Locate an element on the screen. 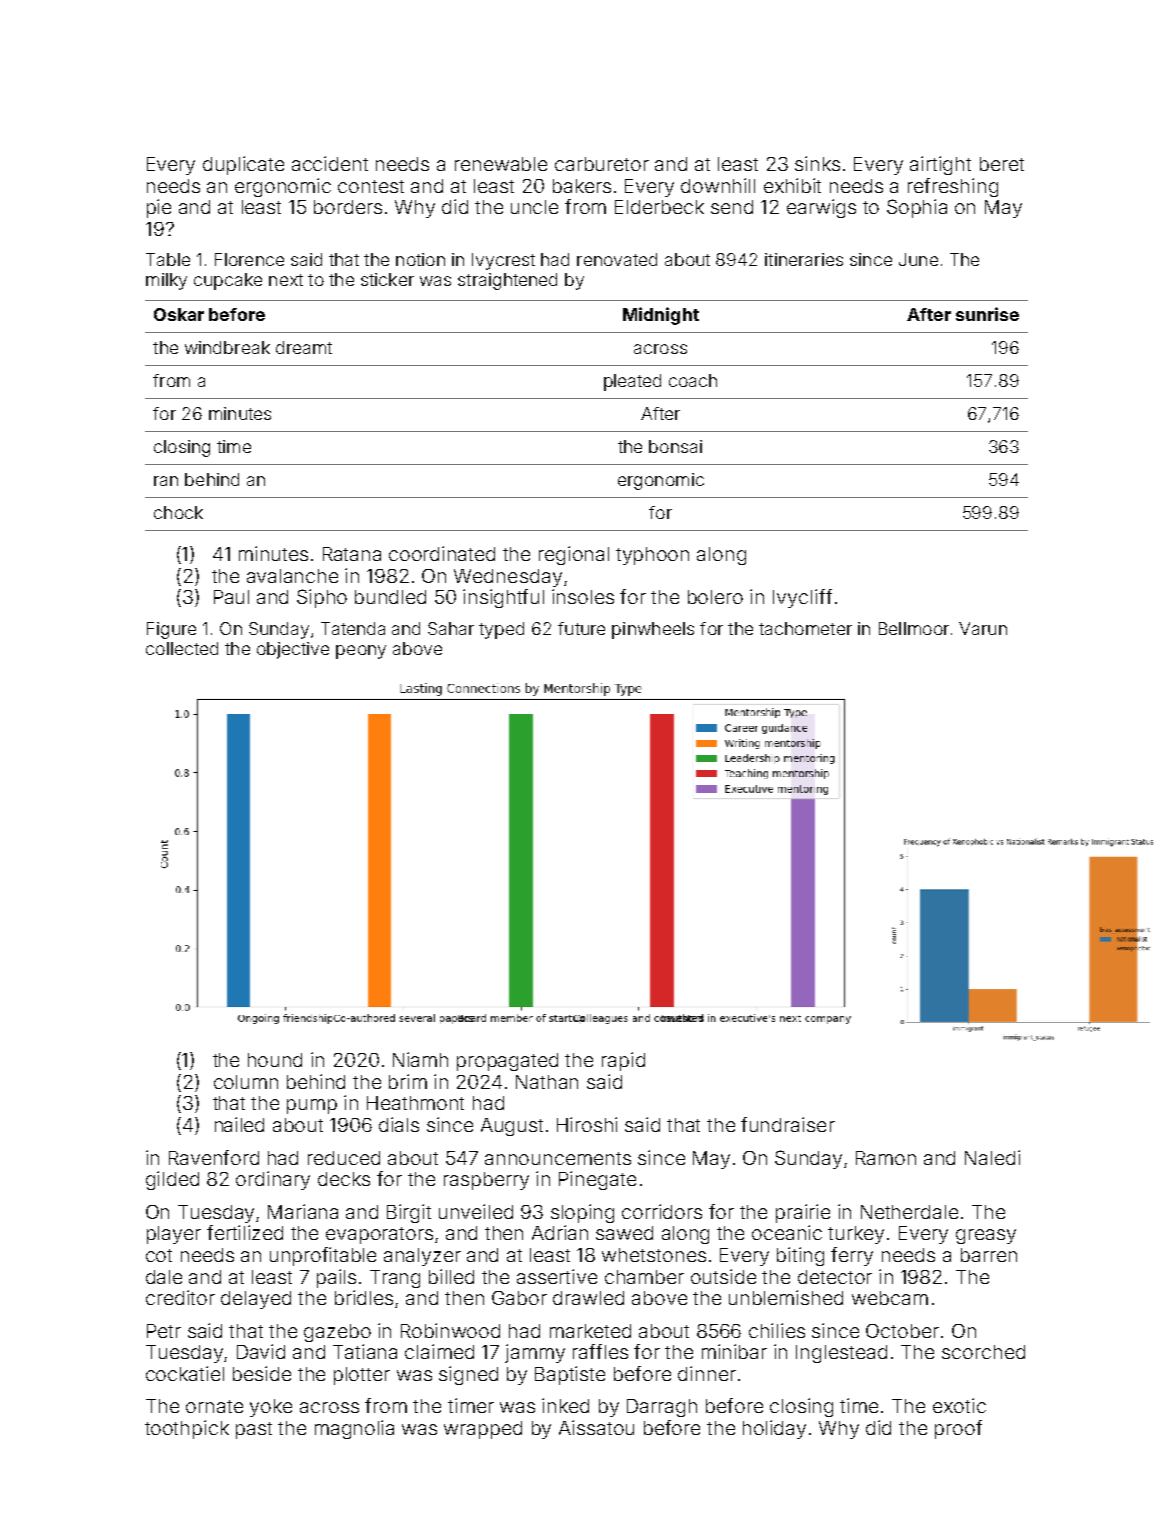  gazebo is located at coordinates (337, 1333).
